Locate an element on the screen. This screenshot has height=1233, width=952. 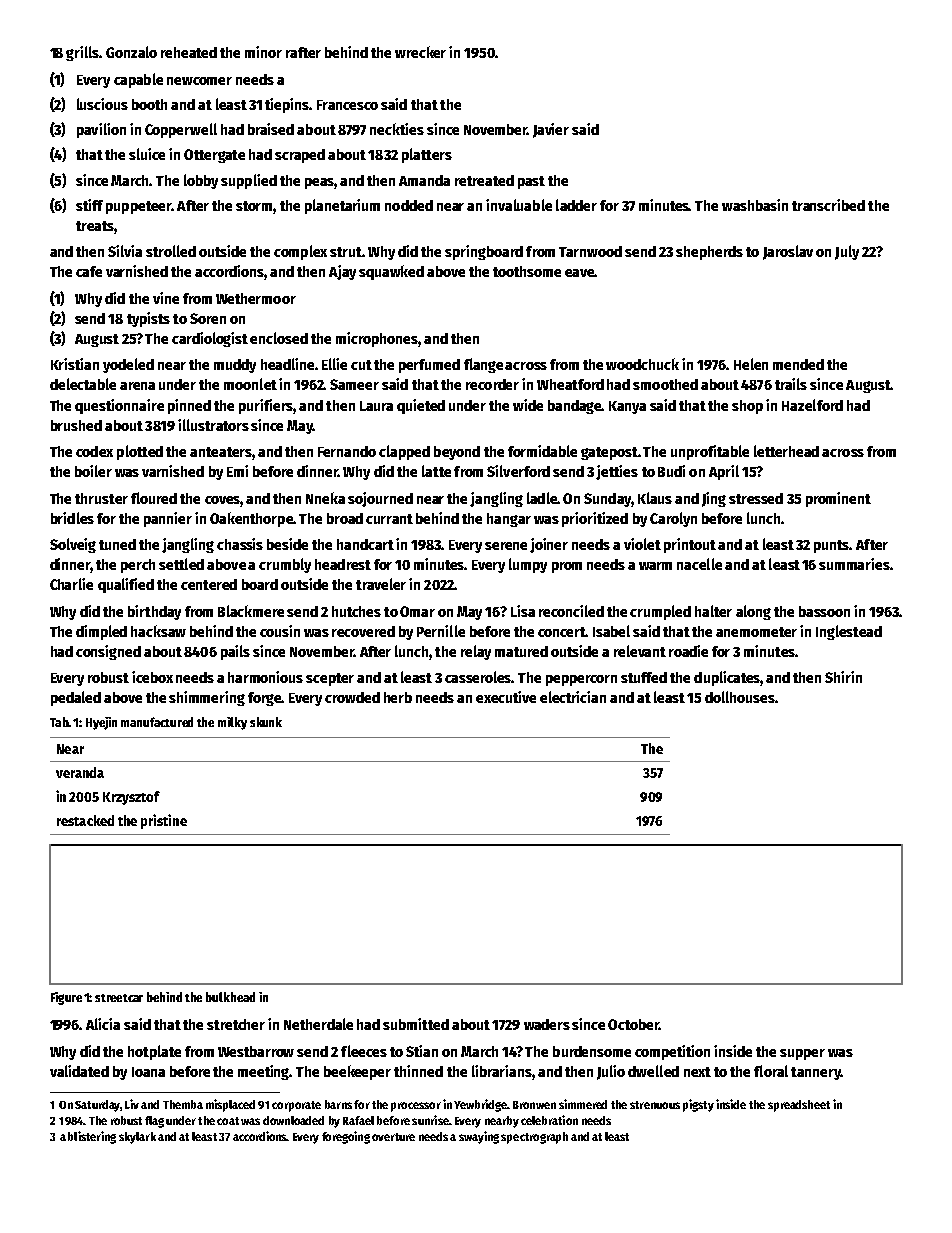
Gonzalo is located at coordinates (131, 52).
